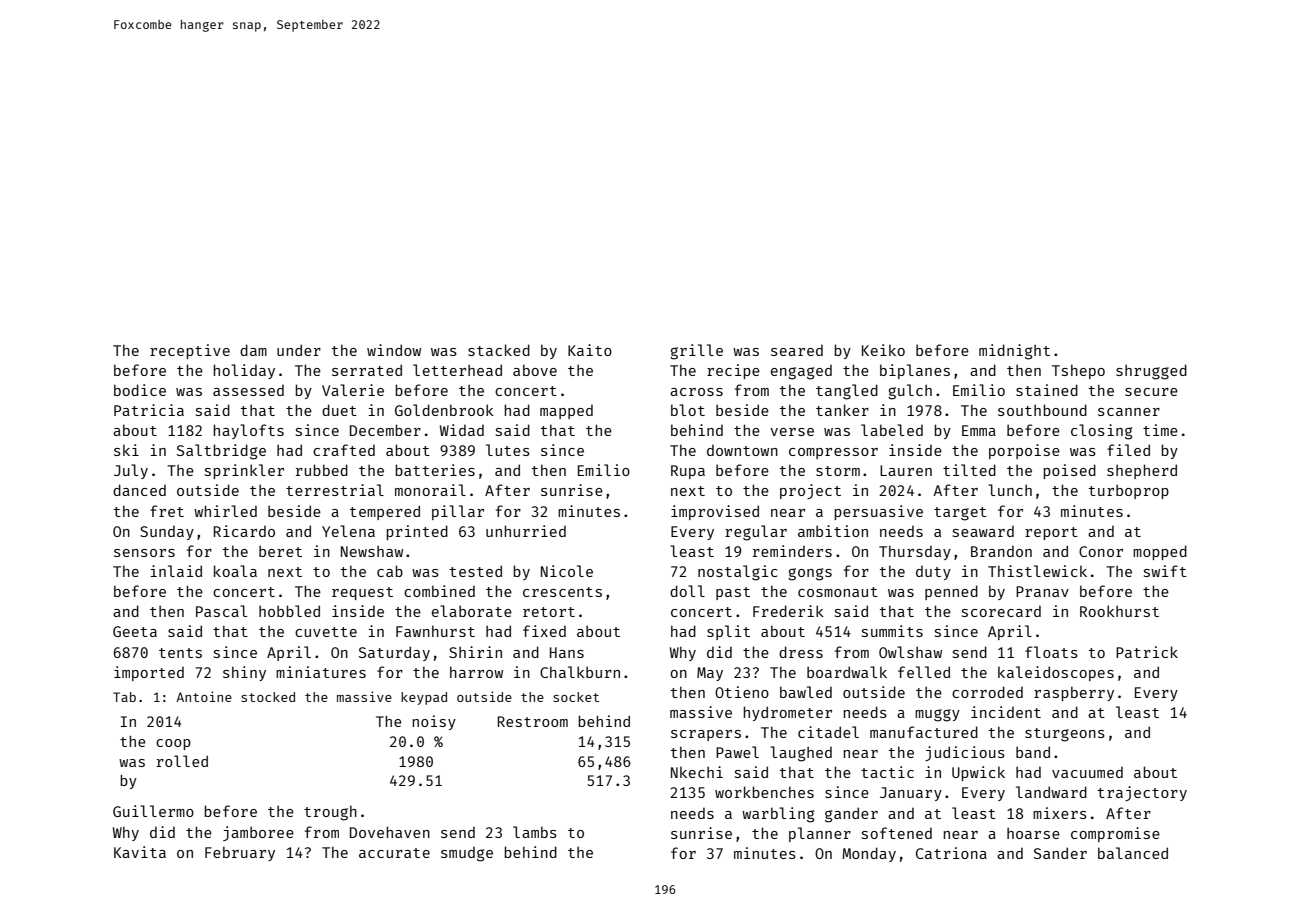 The width and height of the screenshot is (1308, 924). Describe the element at coordinates (240, 853) in the screenshot. I see `February` at that location.
